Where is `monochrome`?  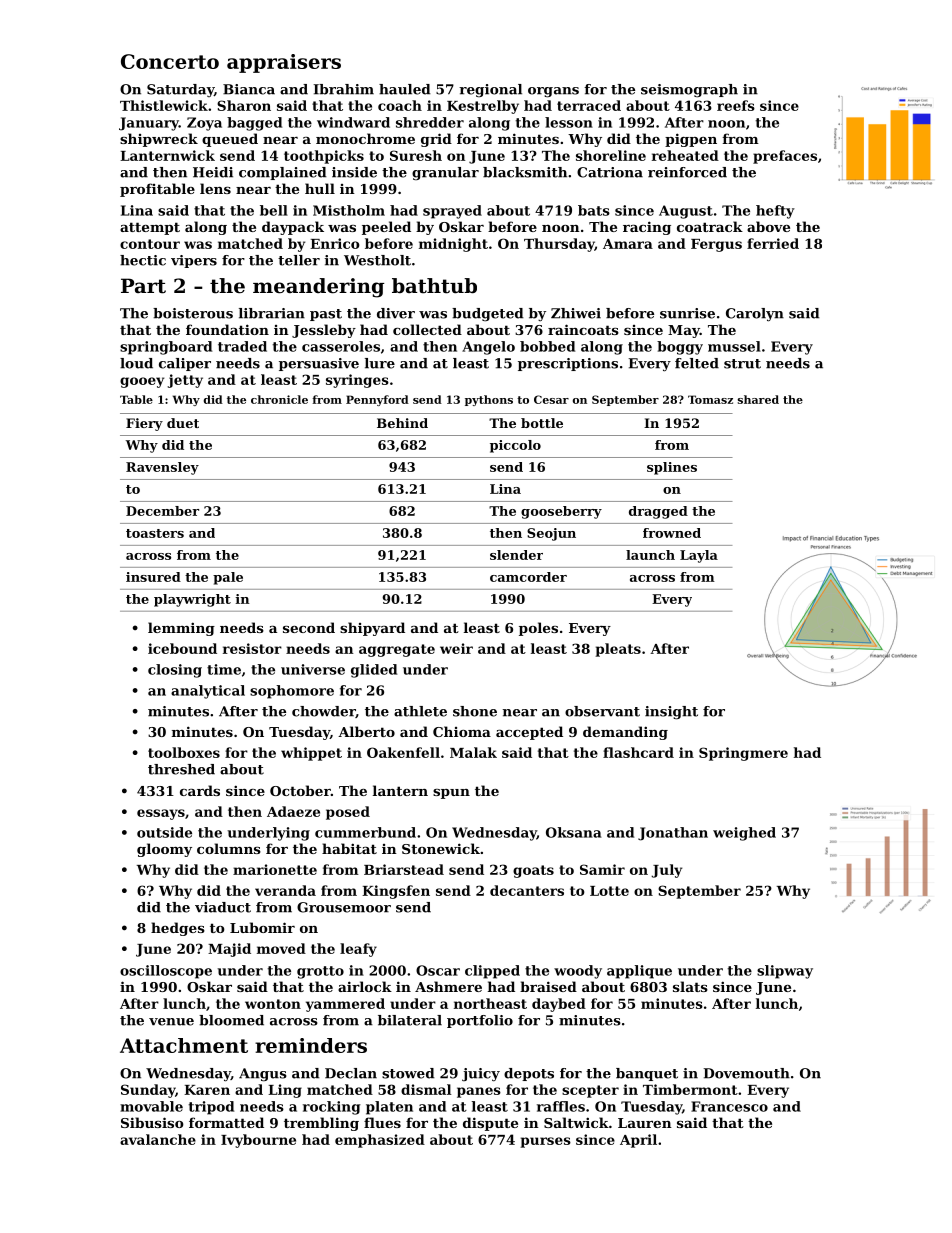
monochrome is located at coordinates (365, 138).
